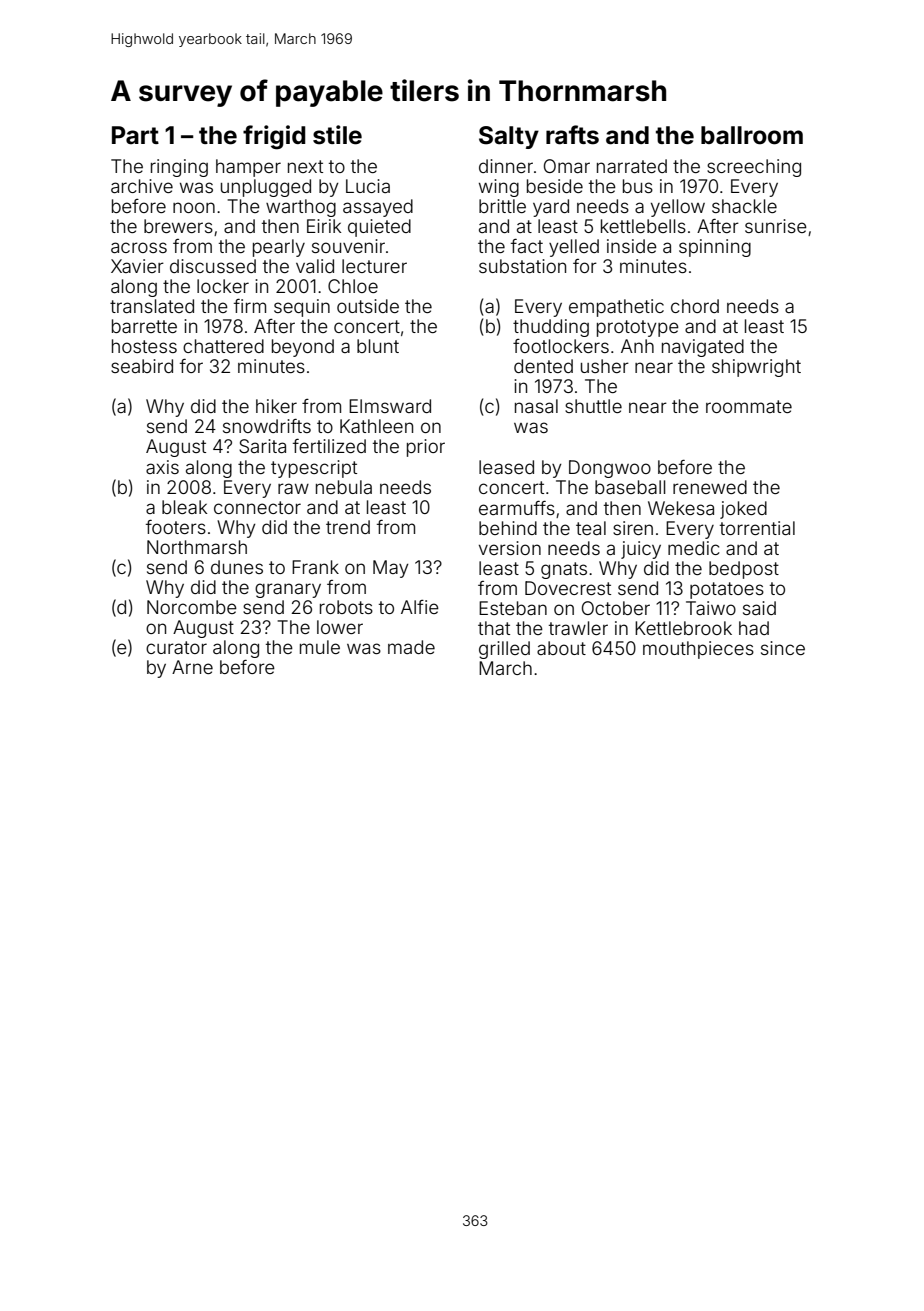 This screenshot has width=924, height=1311. Describe the element at coordinates (783, 648) in the screenshot. I see `since` at that location.
